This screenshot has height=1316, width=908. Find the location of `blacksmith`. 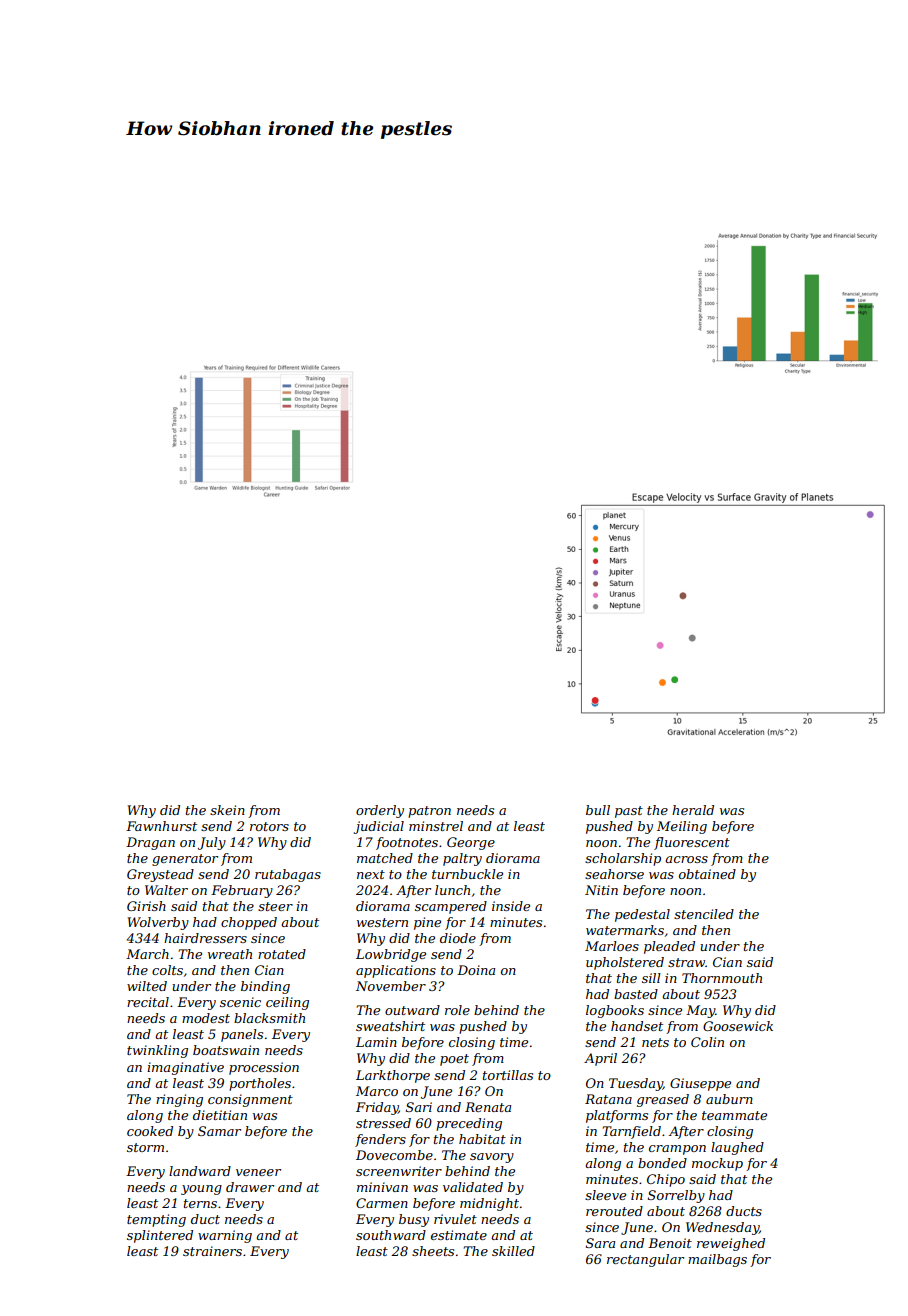

blacksmith is located at coordinates (269, 1018).
